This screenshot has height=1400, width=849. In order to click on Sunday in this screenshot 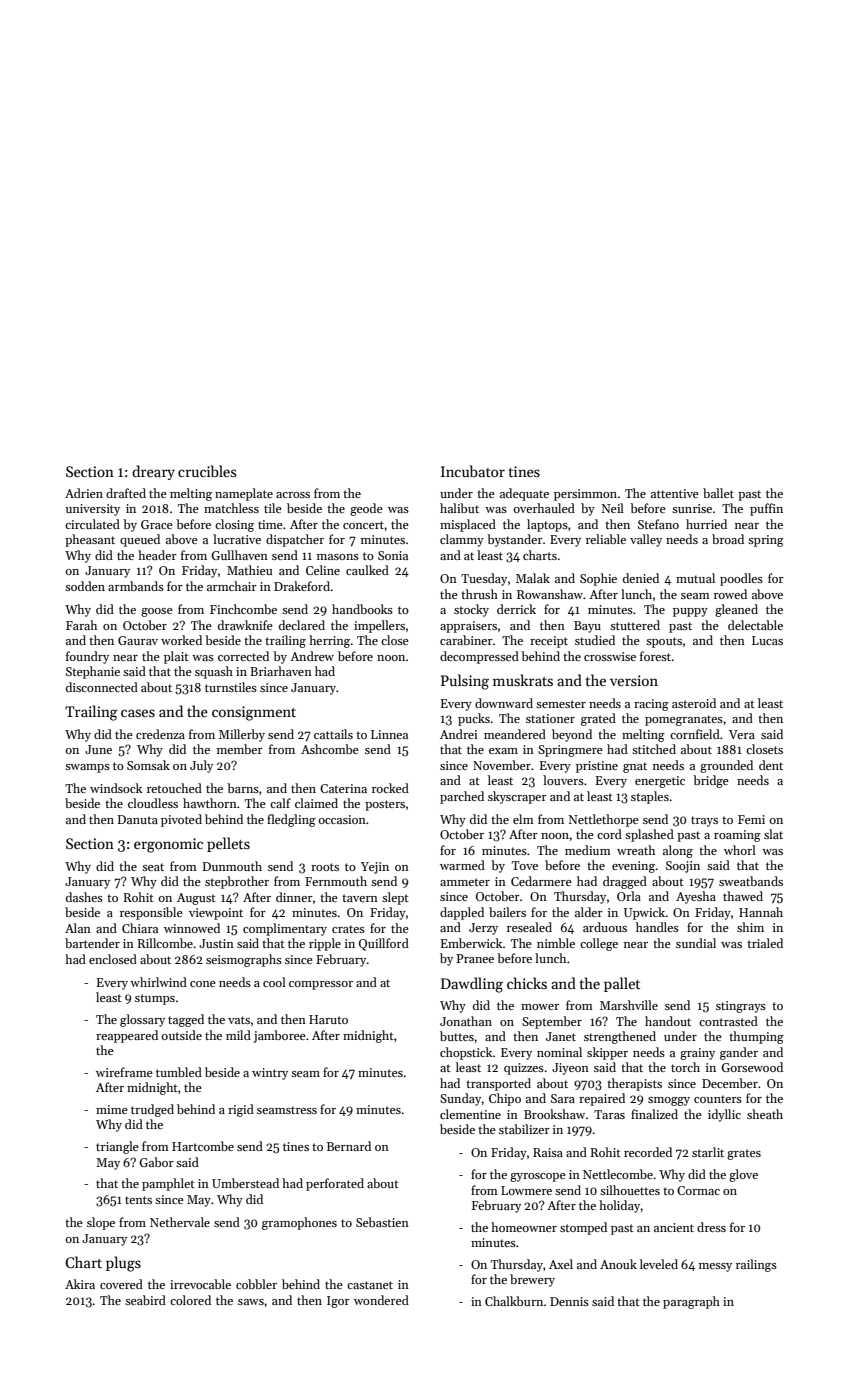, I will do `click(461, 1099)`.
